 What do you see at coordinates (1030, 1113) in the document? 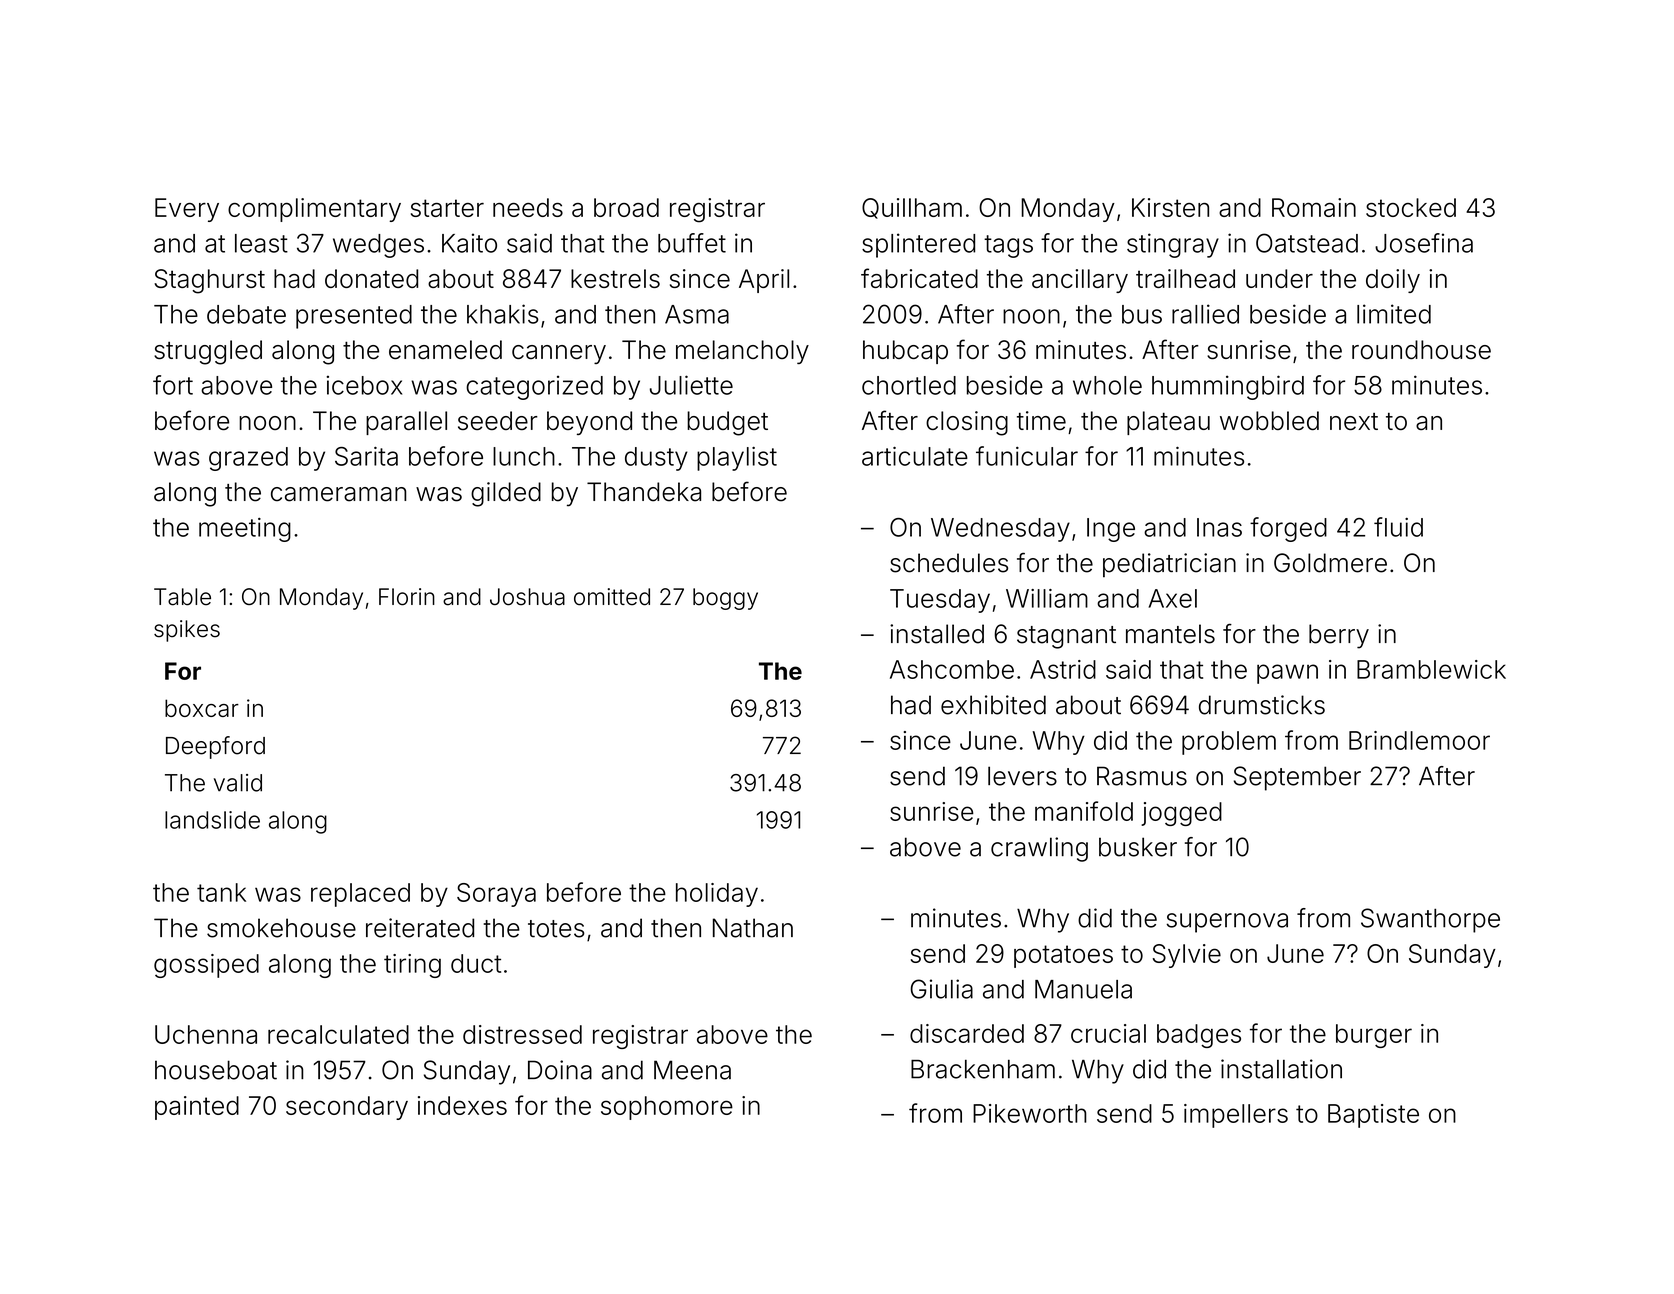
I see `Pikeworth` at bounding box center [1030, 1113].
